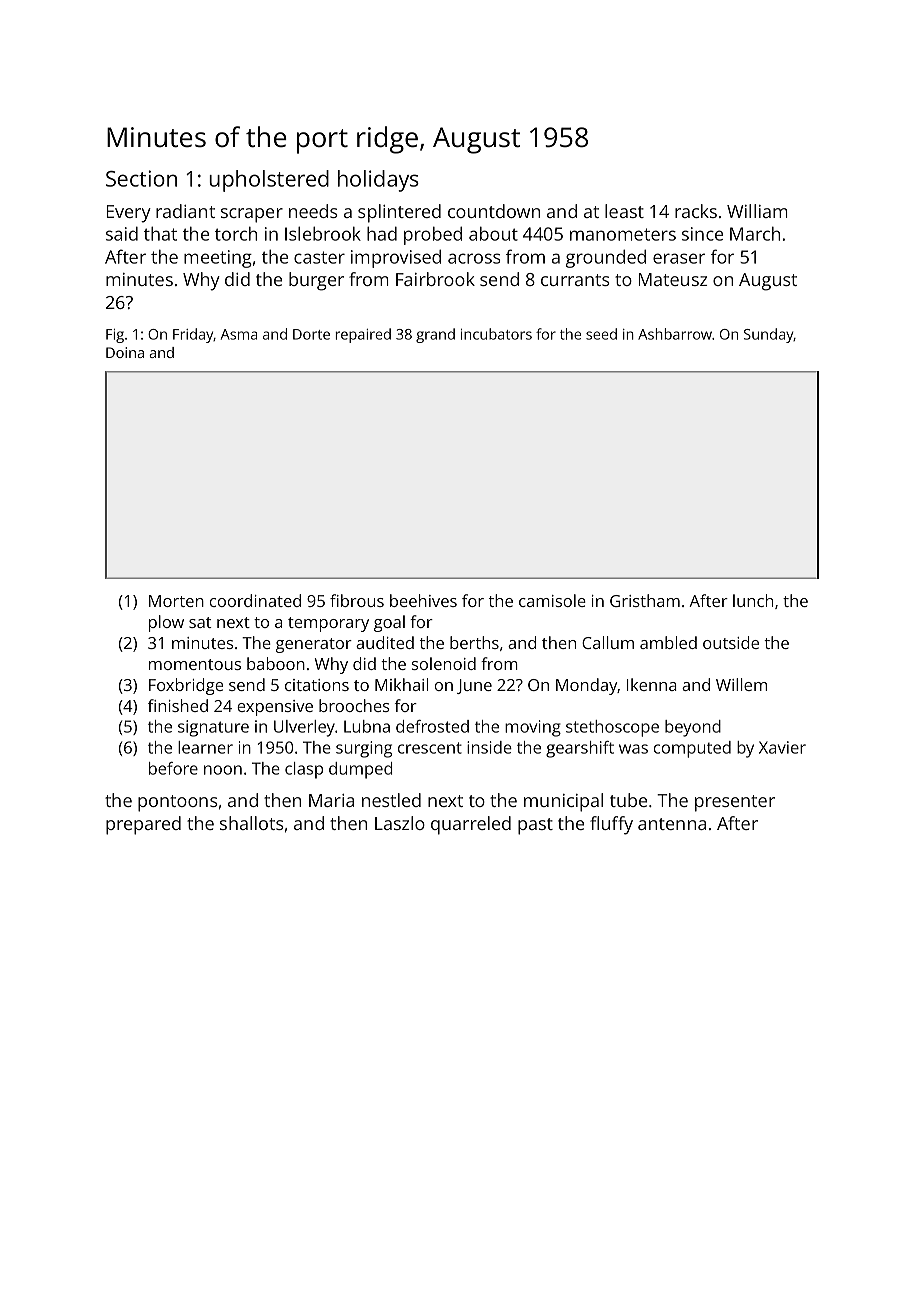  Describe the element at coordinates (645, 600) in the screenshot. I see `Gristham` at that location.
